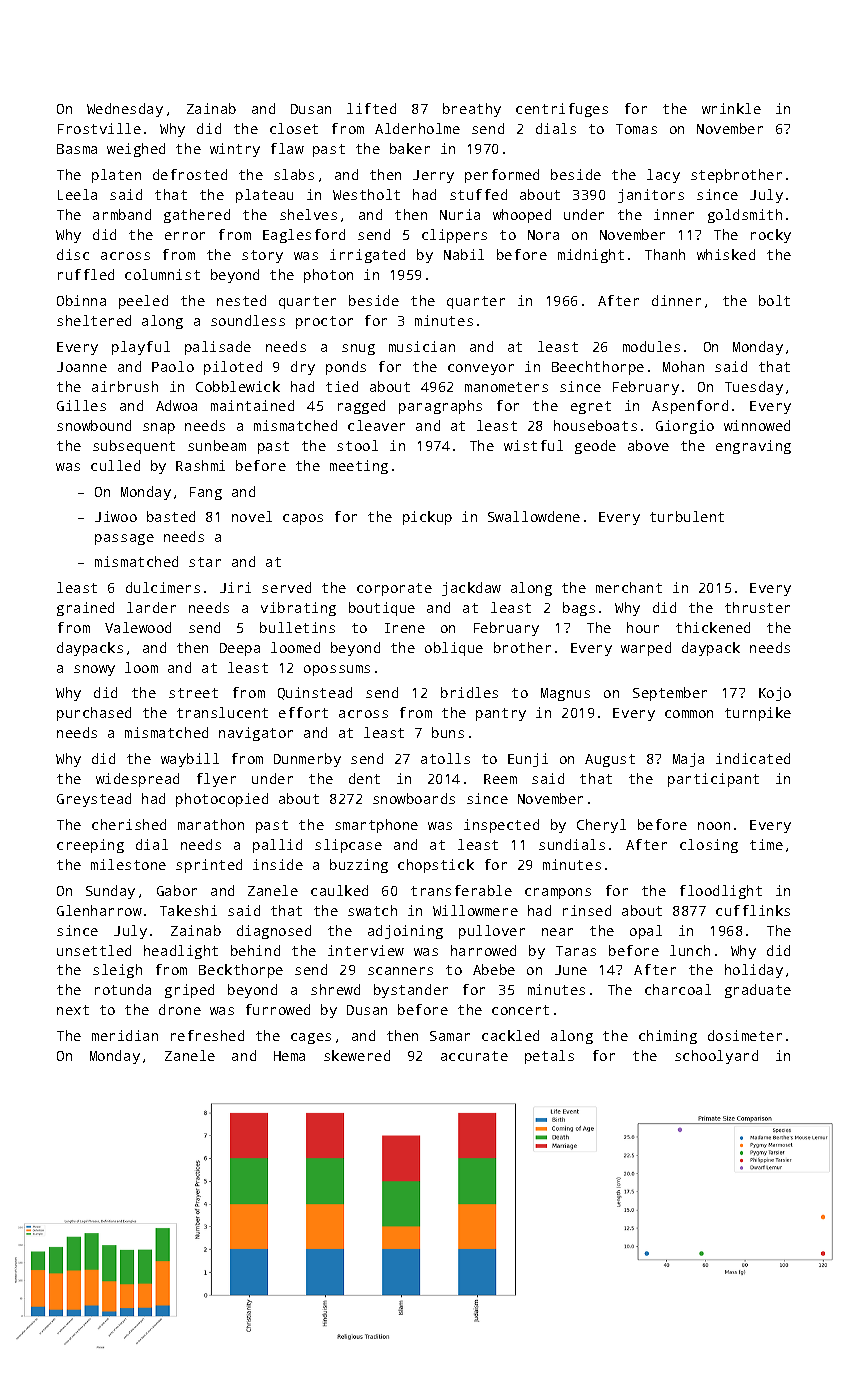 The width and height of the screenshot is (849, 1400). I want to click on meridian, so click(125, 1035).
